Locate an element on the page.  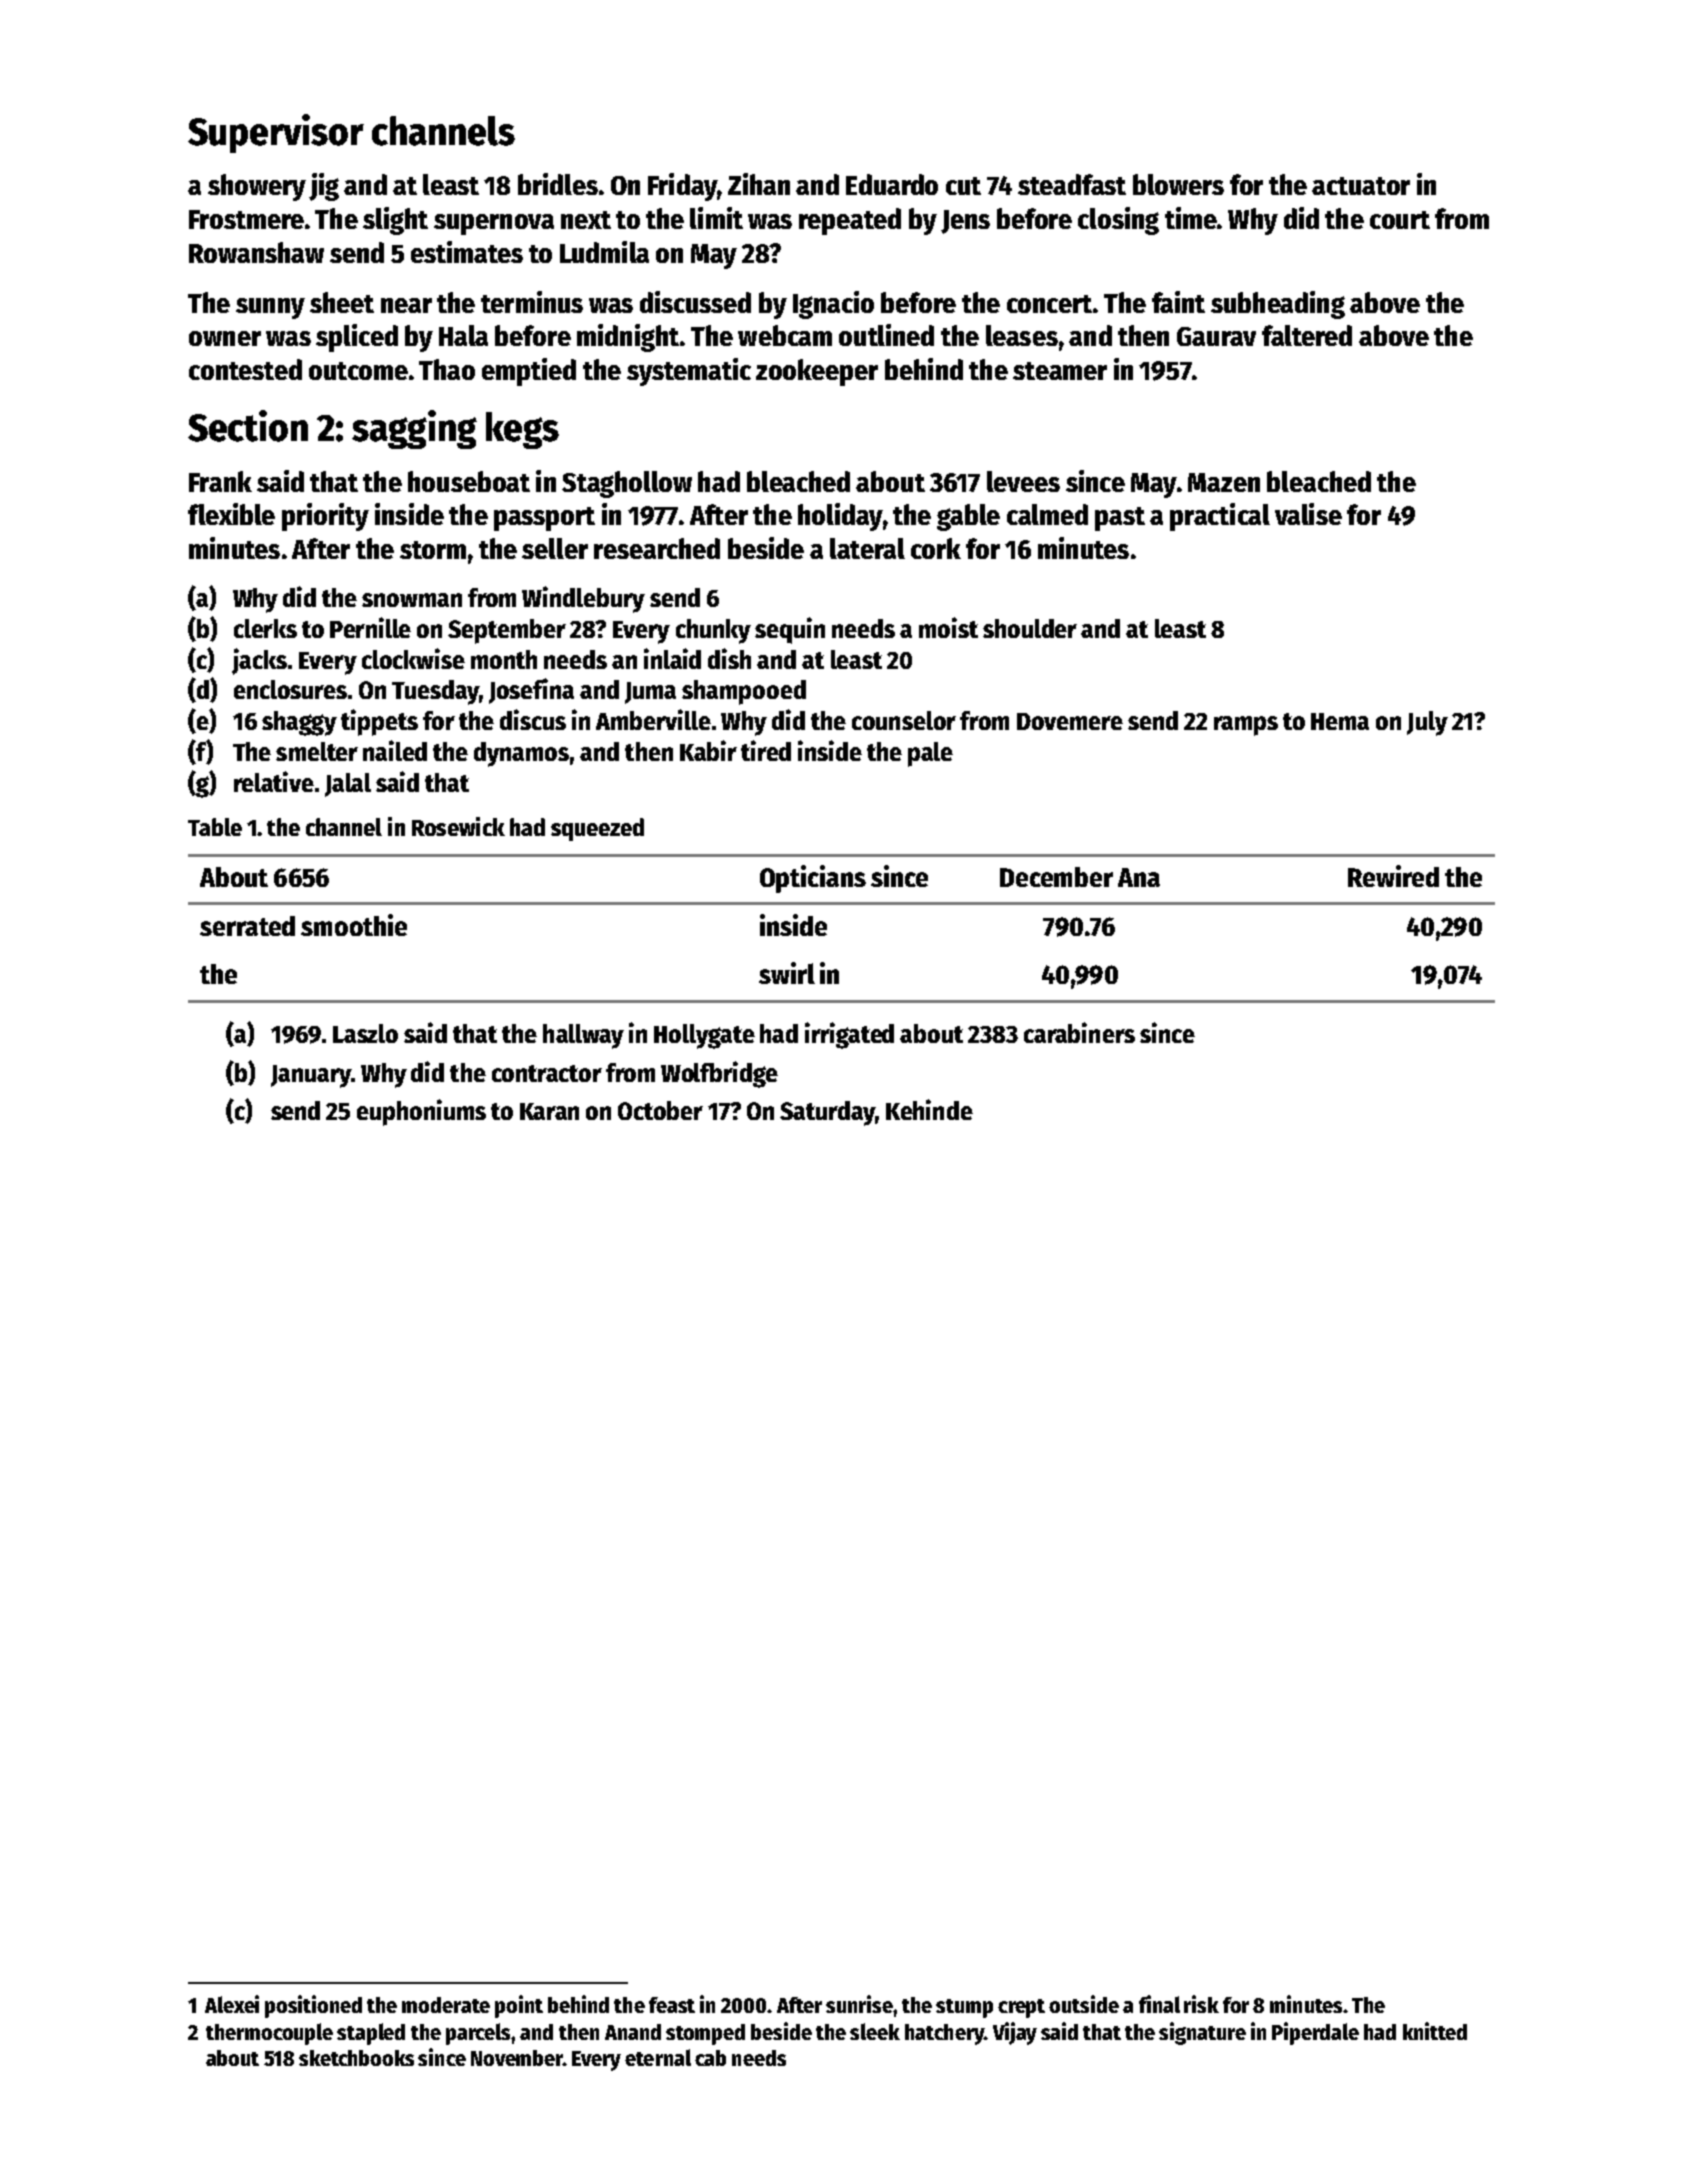
showery is located at coordinates (257, 187).
